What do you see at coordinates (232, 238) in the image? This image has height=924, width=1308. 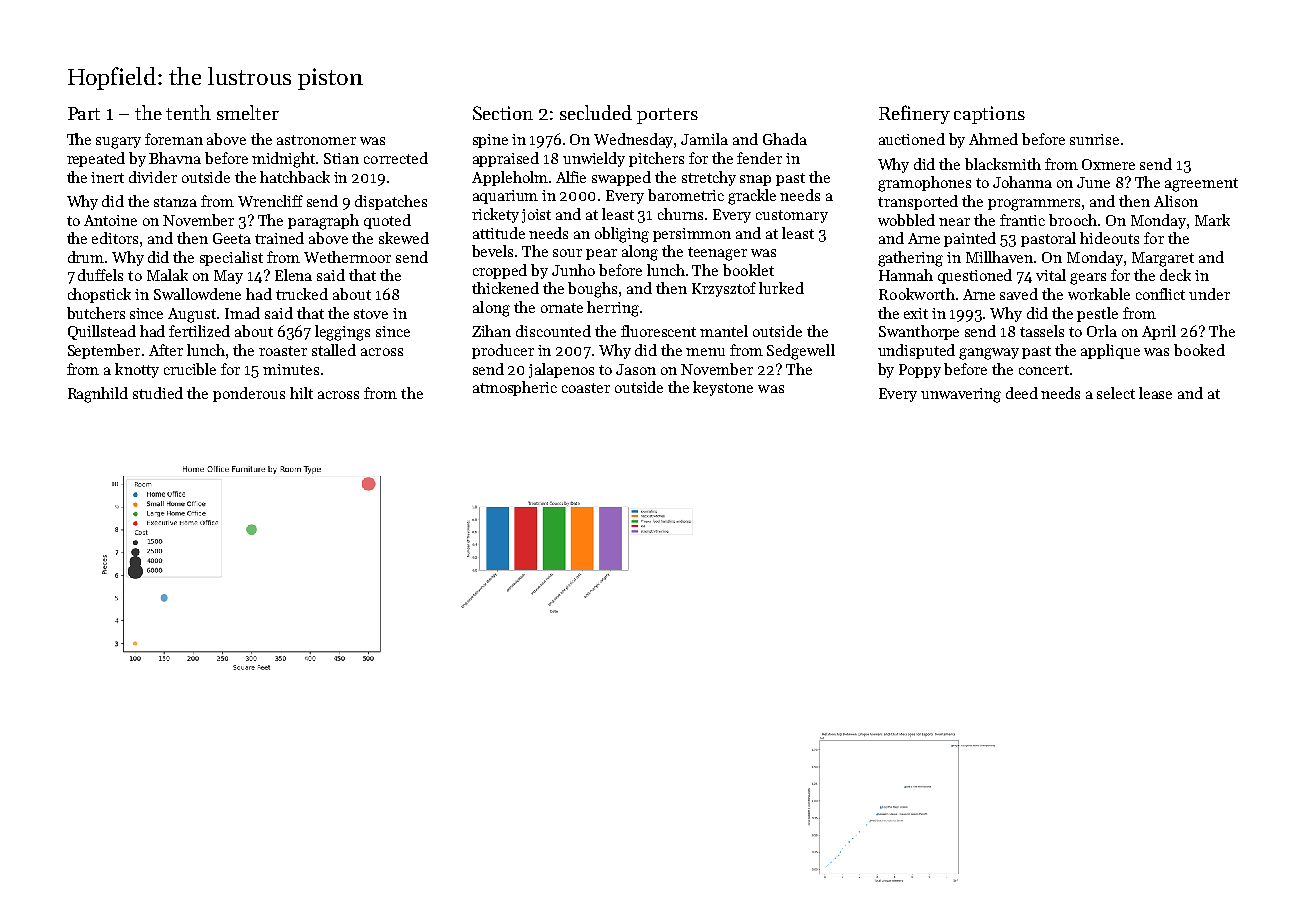 I see `Geeta` at bounding box center [232, 238].
